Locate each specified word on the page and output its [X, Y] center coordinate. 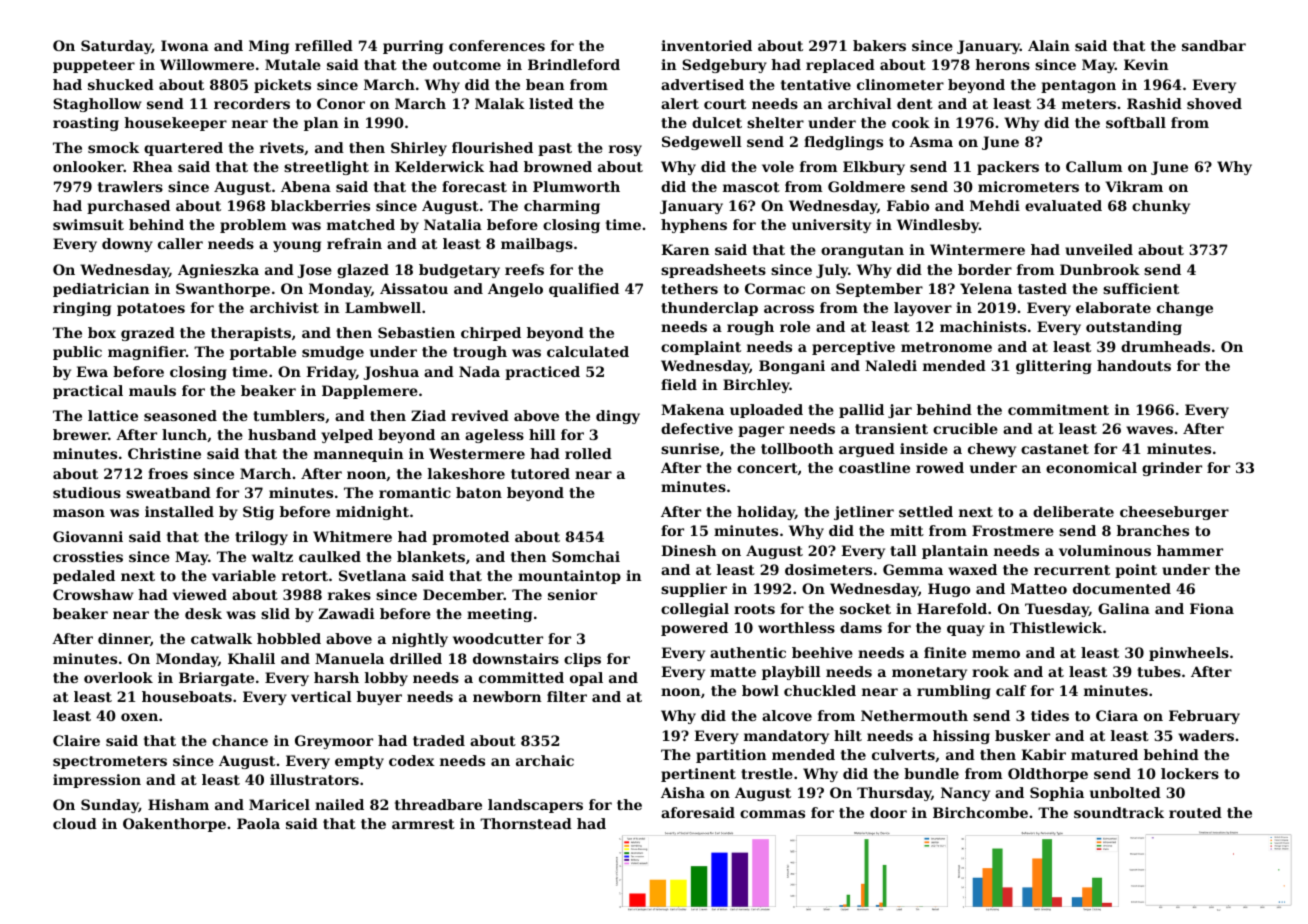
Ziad [428, 415]
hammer [1190, 550]
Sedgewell [702, 143]
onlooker [88, 166]
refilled [324, 45]
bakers [879, 45]
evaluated [1063, 205]
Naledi [891, 365]
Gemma [913, 569]
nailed [339, 804]
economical [1091, 467]
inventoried [706, 45]
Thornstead [526, 823]
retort [305, 576]
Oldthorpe [1048, 775]
